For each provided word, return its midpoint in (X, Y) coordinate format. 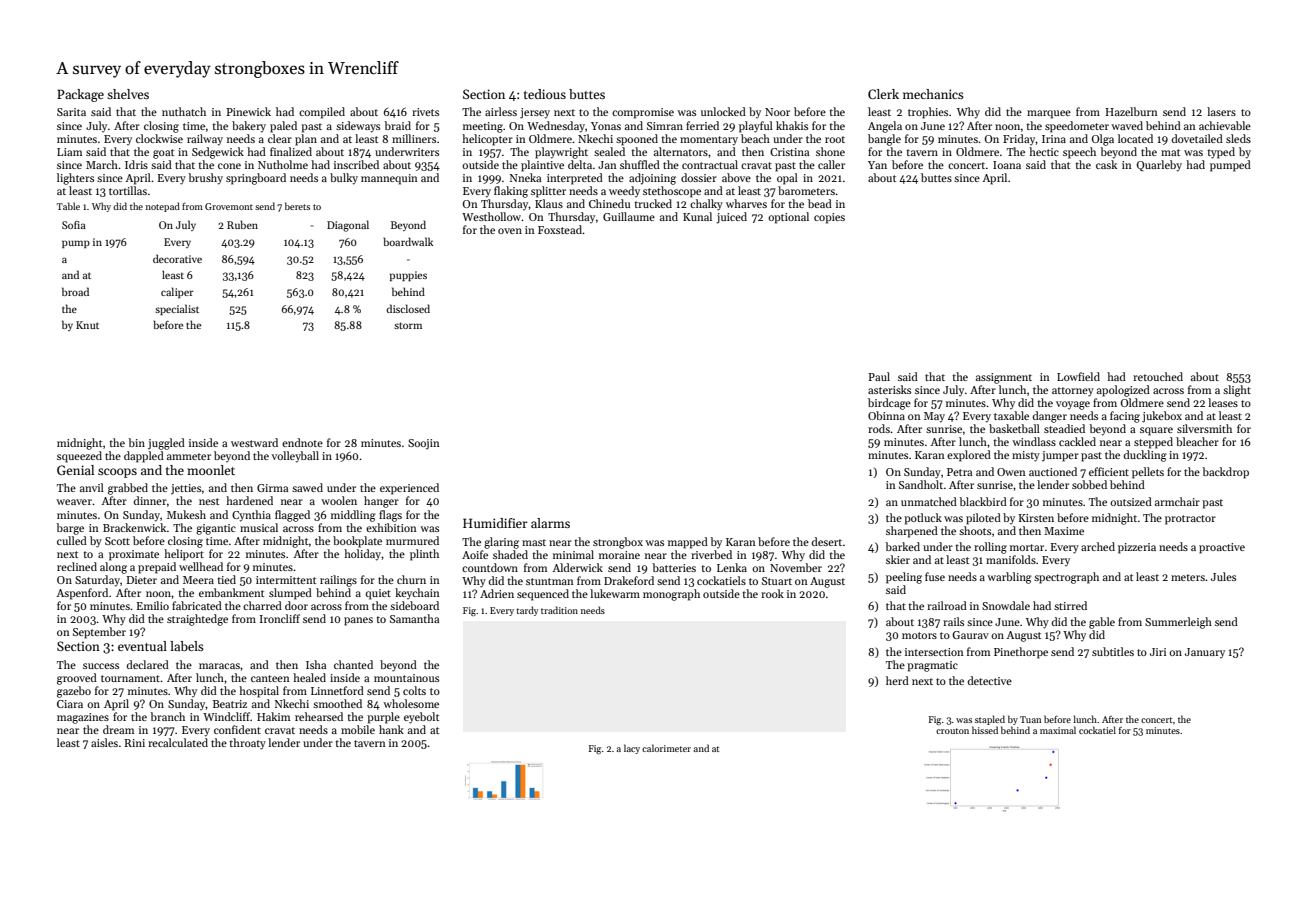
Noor (777, 112)
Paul (879, 376)
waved (1127, 125)
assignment (1004, 378)
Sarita (71, 112)
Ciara (70, 704)
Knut (87, 325)
